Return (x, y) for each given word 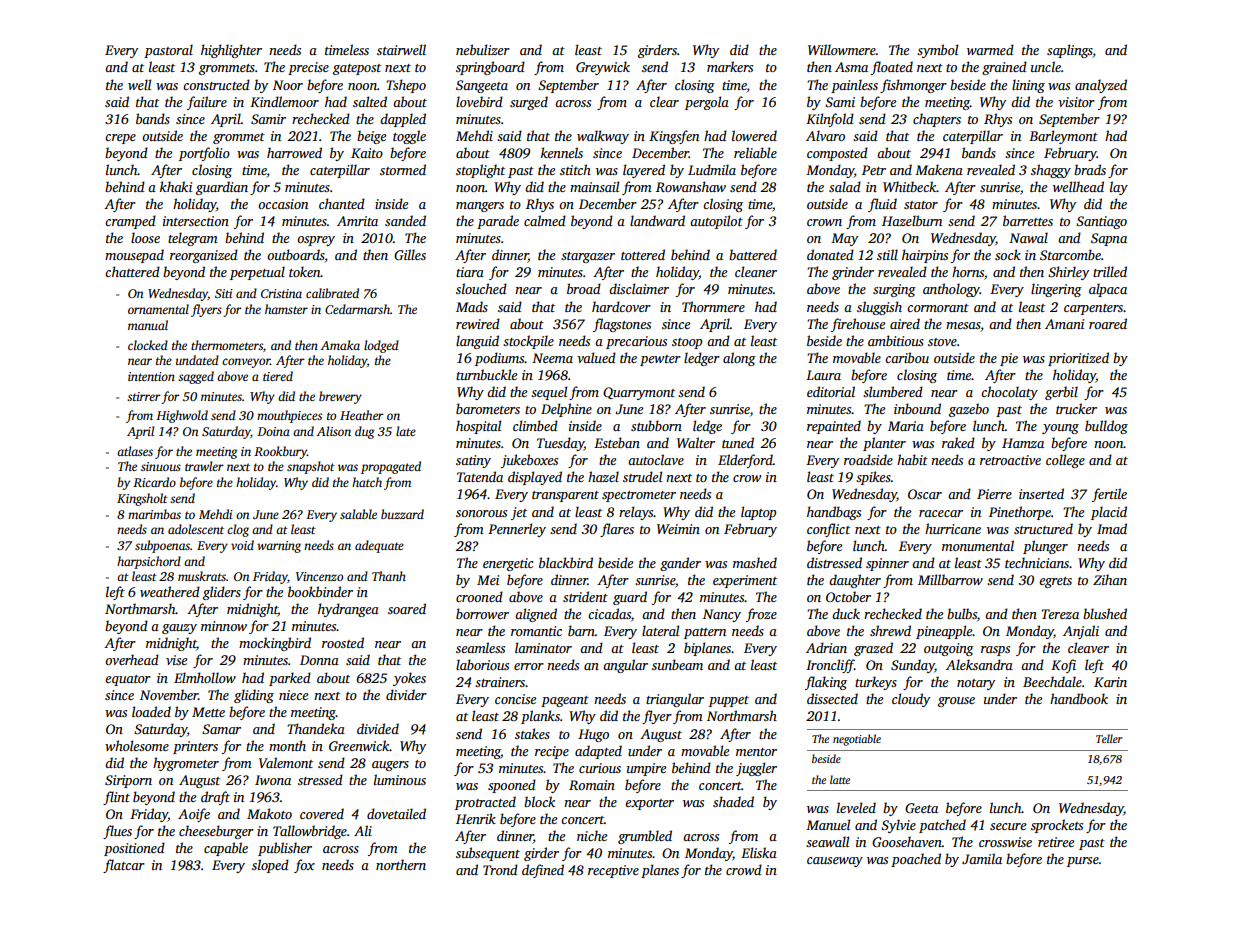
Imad (1112, 528)
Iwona (273, 780)
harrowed (294, 152)
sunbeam (677, 664)
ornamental (158, 309)
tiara (470, 272)
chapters (937, 120)
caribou (907, 357)
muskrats (202, 576)
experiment (745, 581)
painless (854, 86)
